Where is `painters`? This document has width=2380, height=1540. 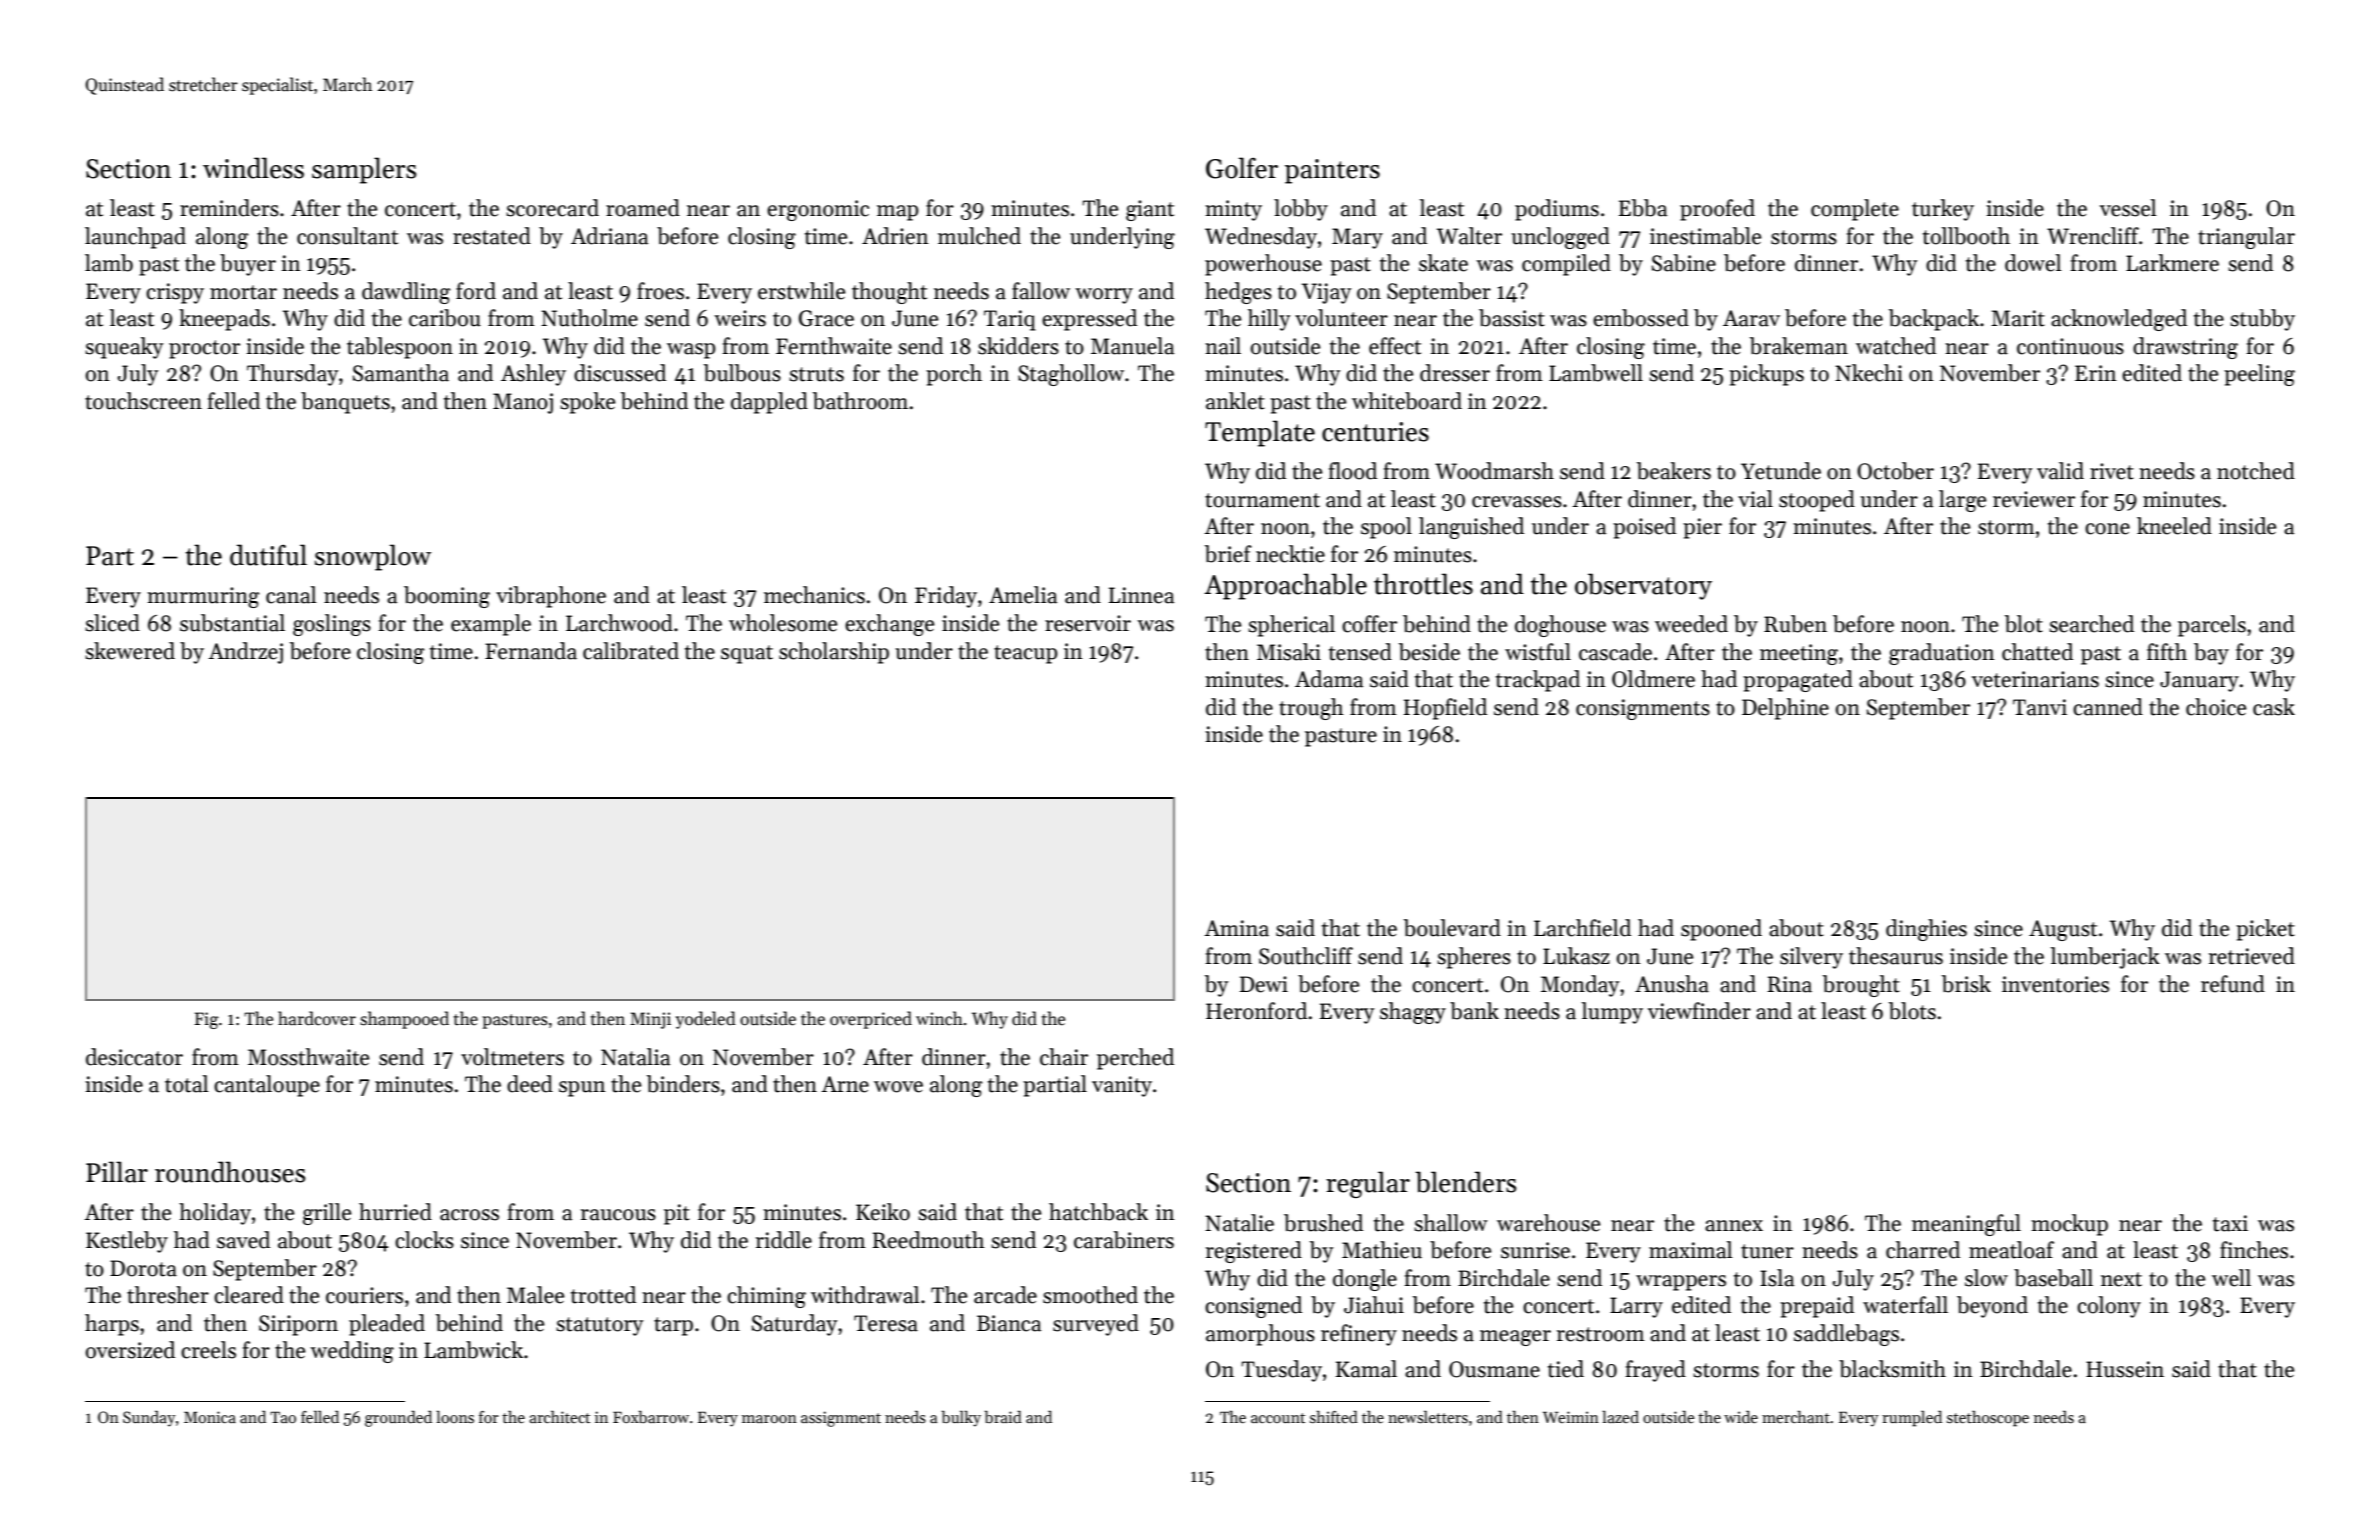
painters is located at coordinates (1332, 171).
